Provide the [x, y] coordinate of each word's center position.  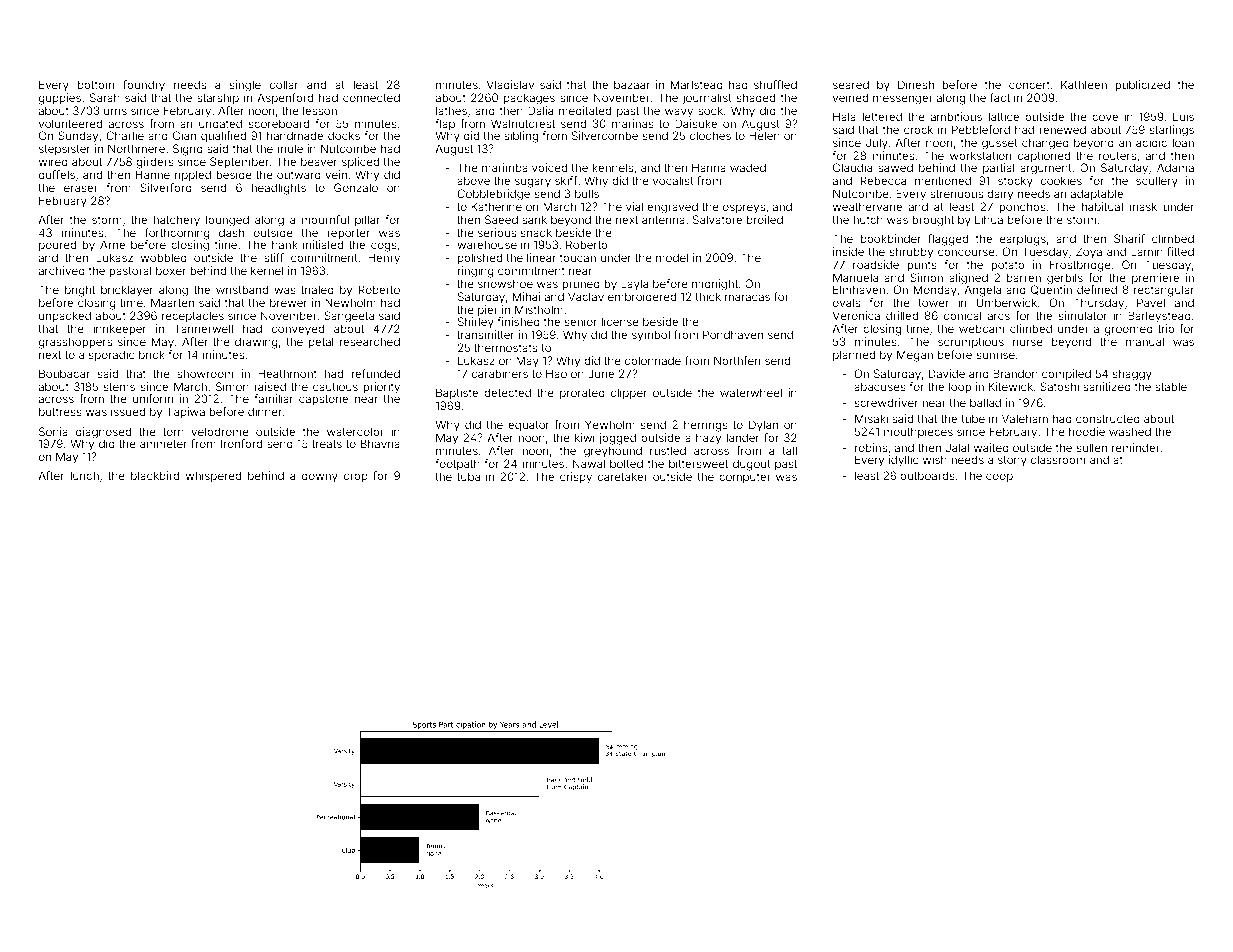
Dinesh [916, 84]
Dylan [763, 426]
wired [53, 161]
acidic [1151, 142]
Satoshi [1059, 386]
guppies [60, 99]
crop [356, 478]
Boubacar [64, 373]
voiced [549, 167]
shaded [756, 97]
